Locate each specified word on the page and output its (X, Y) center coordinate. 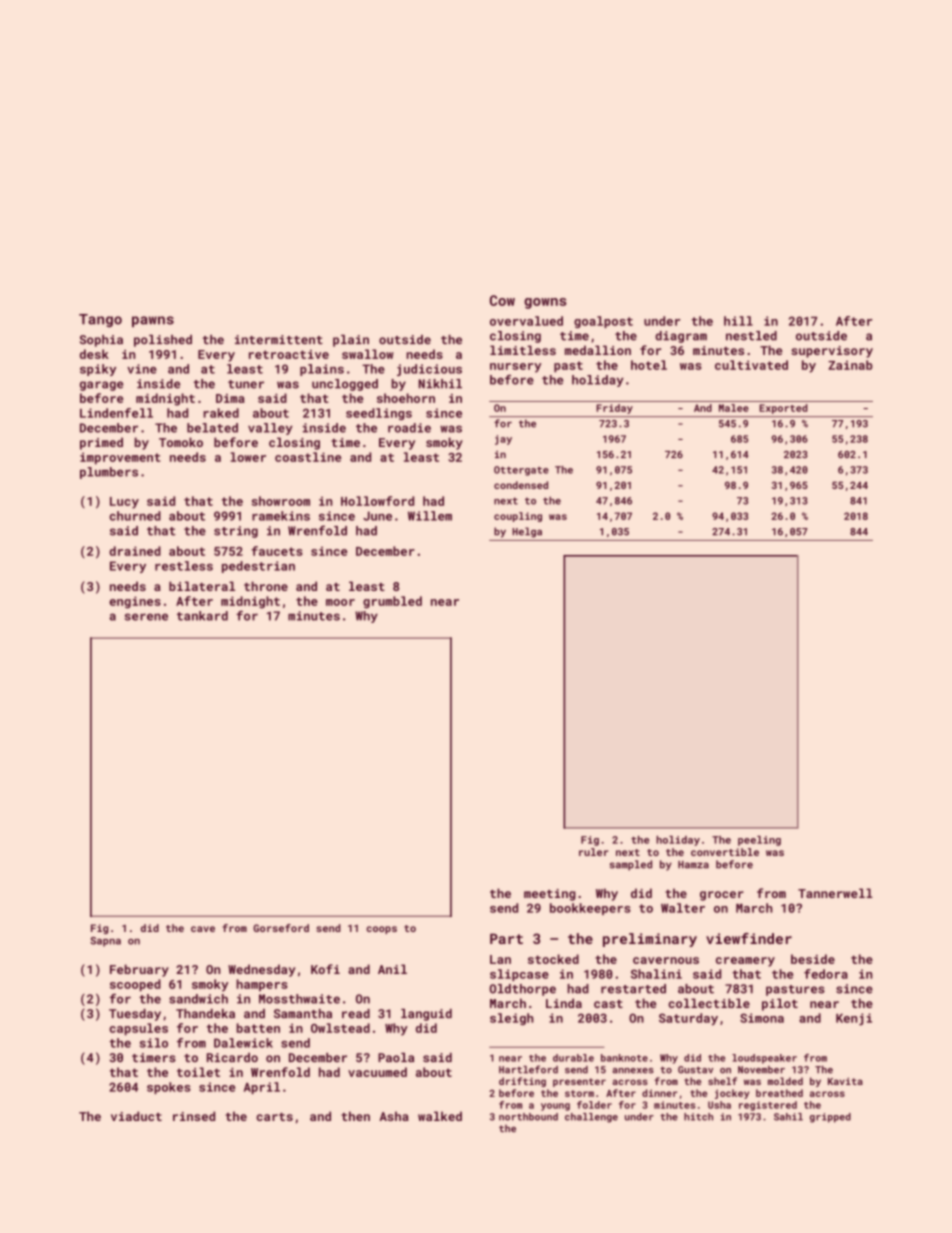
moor (340, 602)
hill (738, 321)
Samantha (303, 1013)
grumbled (392, 602)
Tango (100, 320)
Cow (502, 300)
